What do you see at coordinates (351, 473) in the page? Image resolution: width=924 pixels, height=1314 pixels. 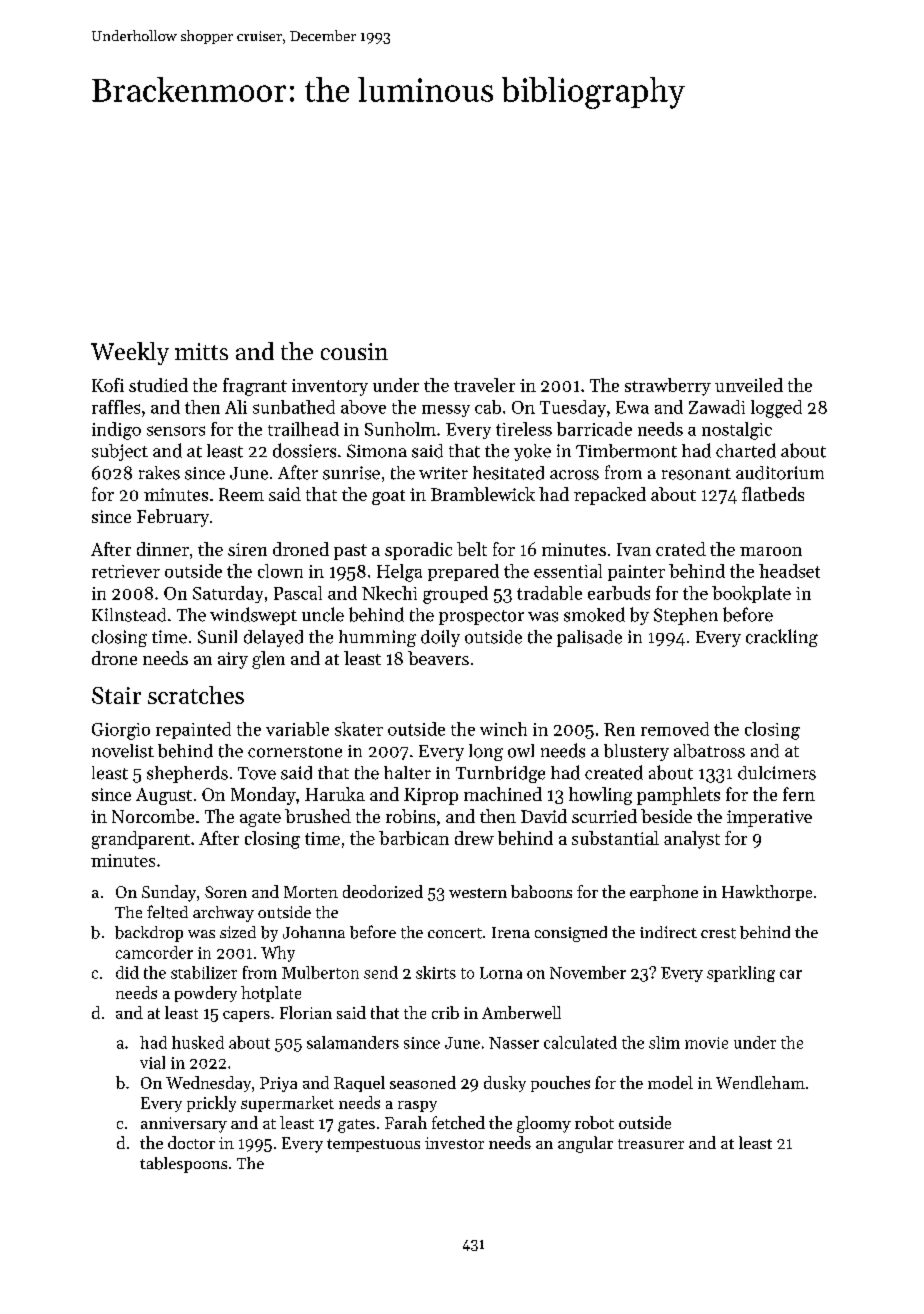 I see `sunrise` at bounding box center [351, 473].
